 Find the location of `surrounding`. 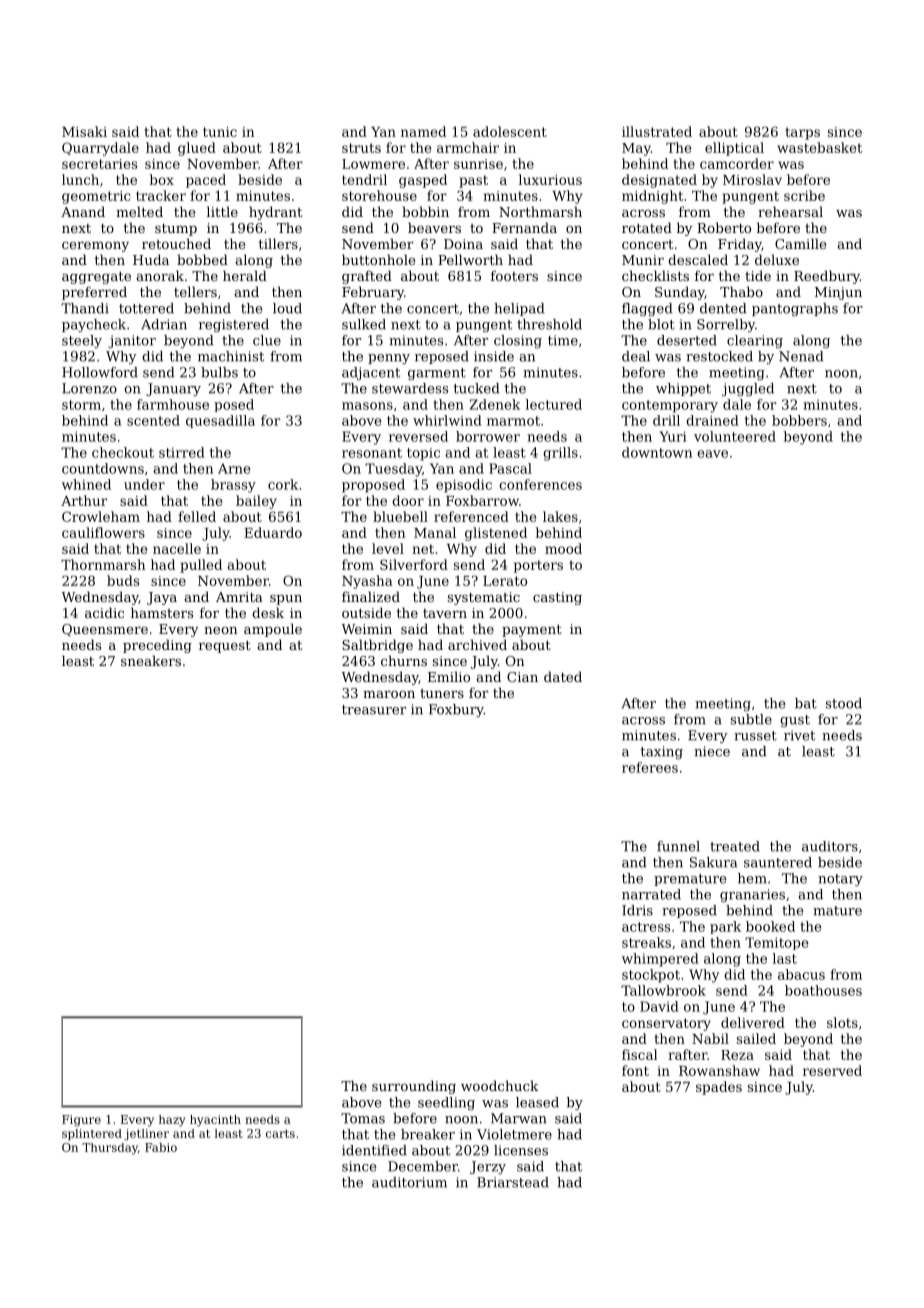

surrounding is located at coordinates (414, 1087).
